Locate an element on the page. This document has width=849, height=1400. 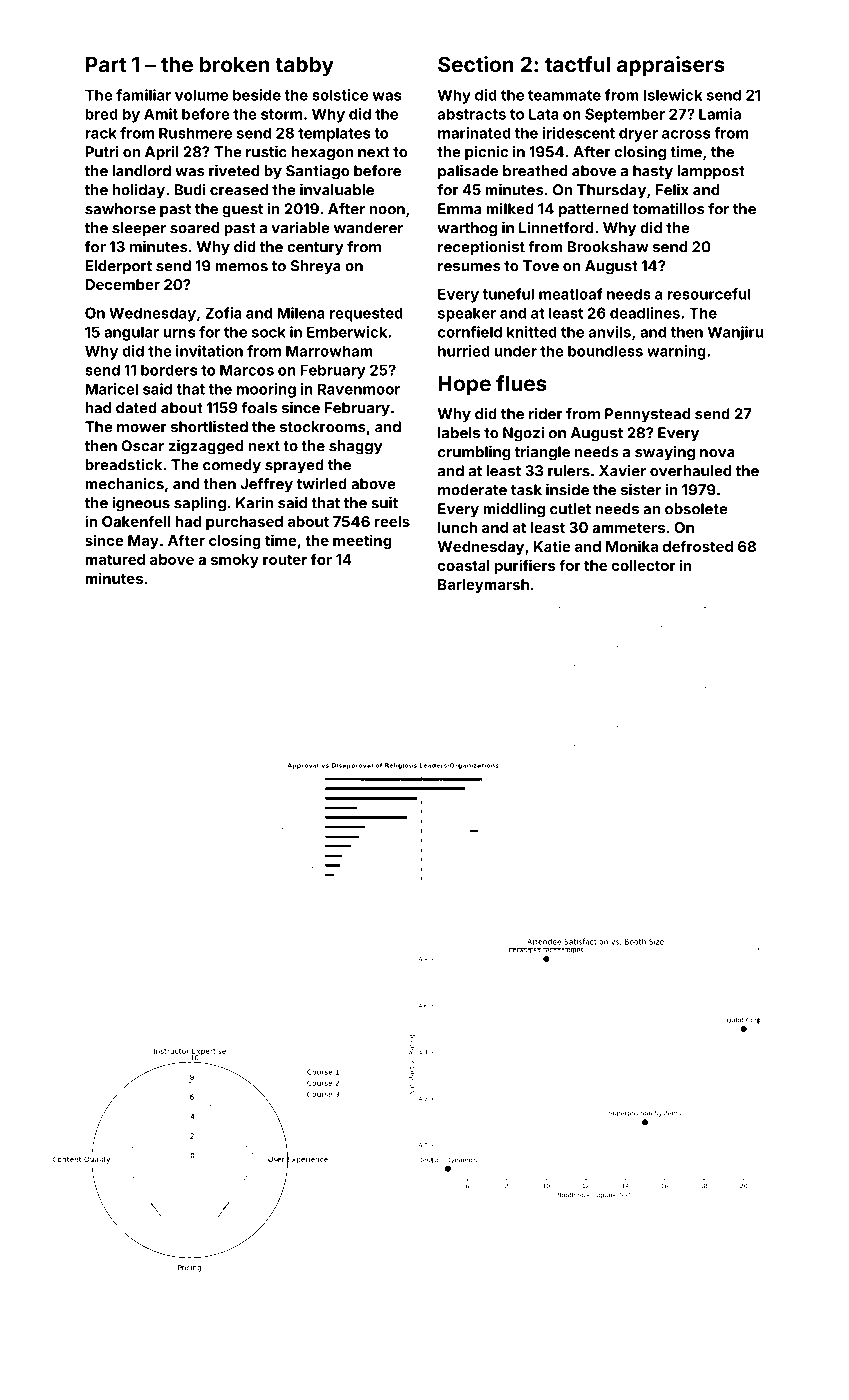
smoky is located at coordinates (235, 561).
